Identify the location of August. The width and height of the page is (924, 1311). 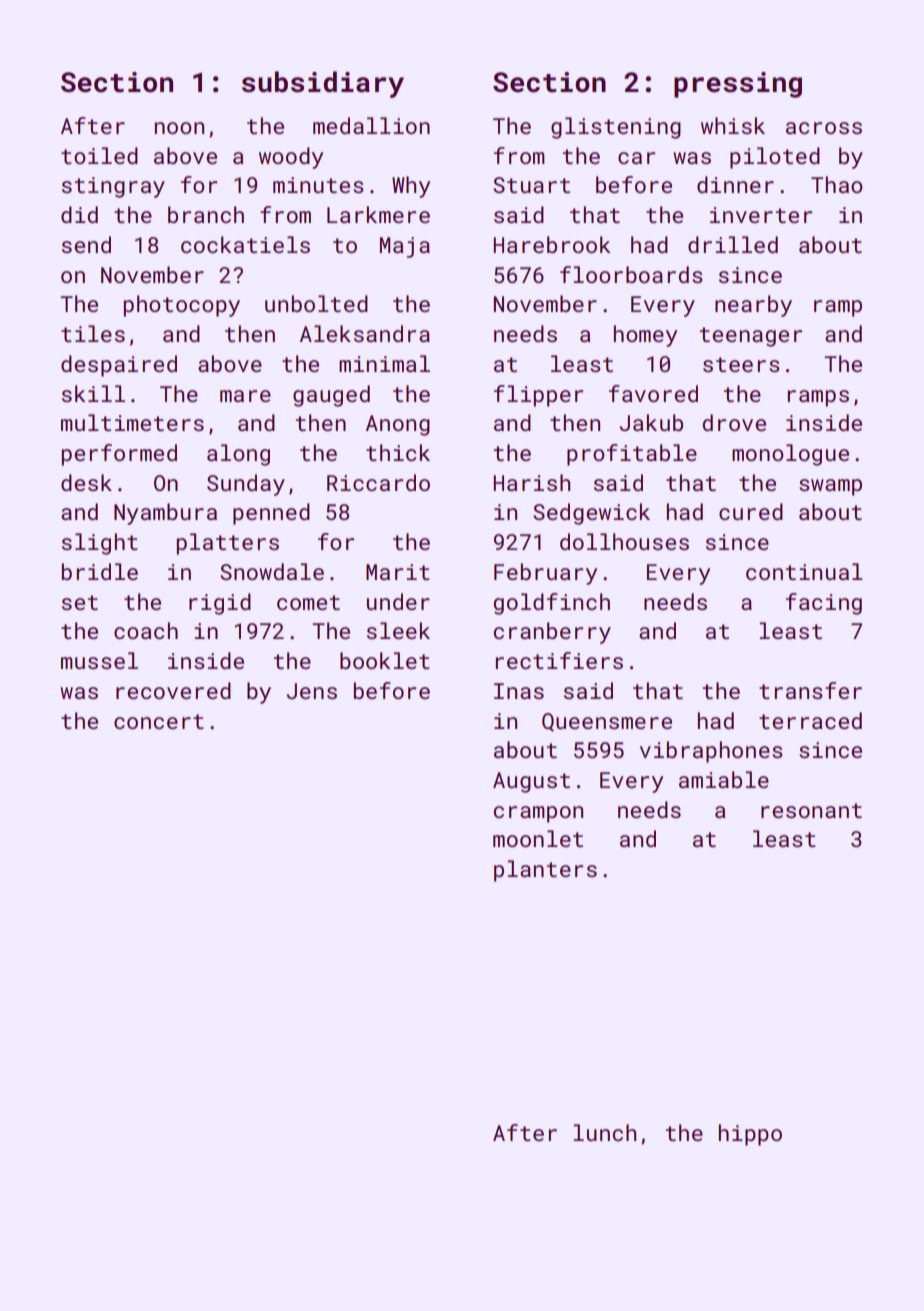
(531, 782).
